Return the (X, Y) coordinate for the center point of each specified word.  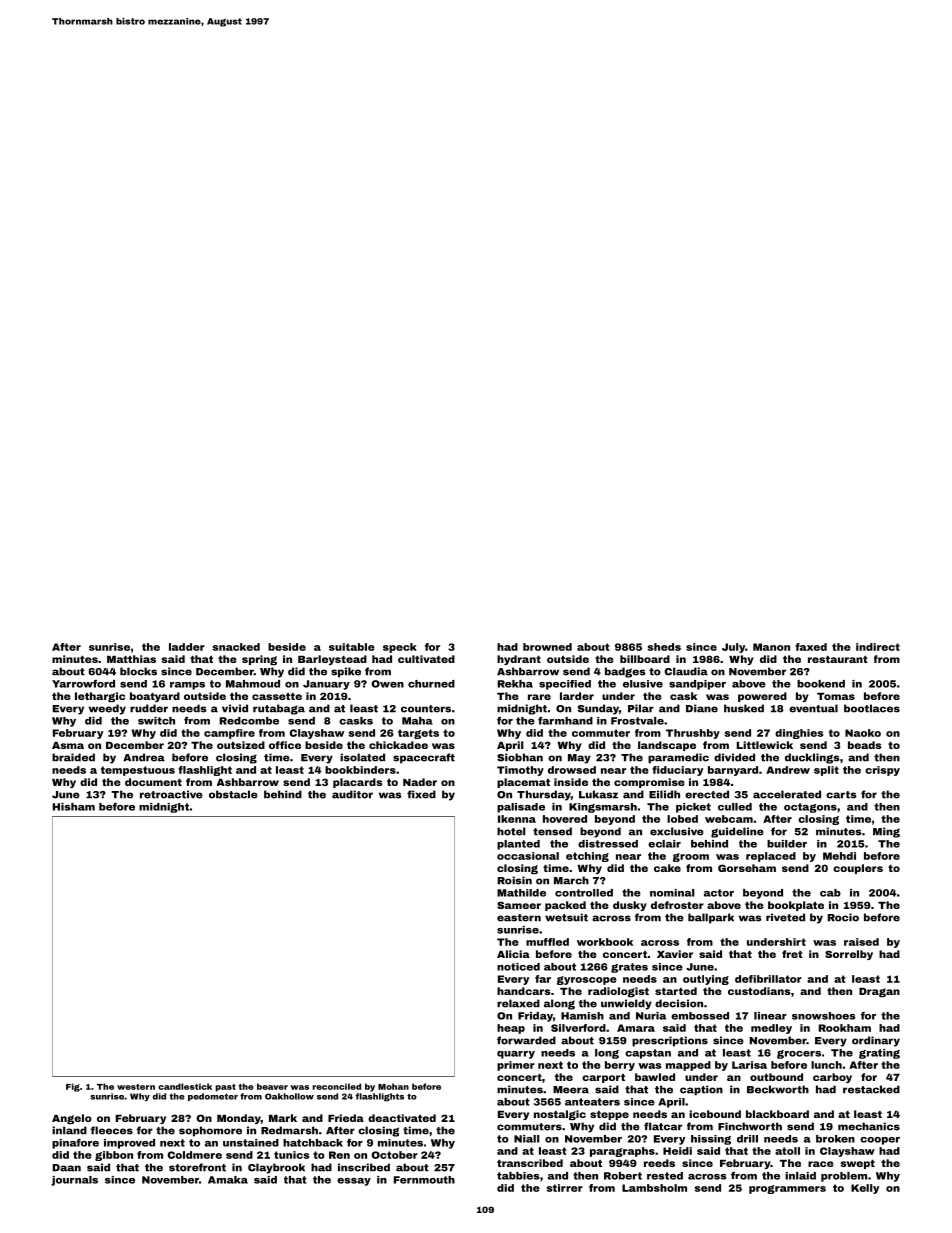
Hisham (74, 807)
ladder (187, 647)
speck (400, 648)
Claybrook (276, 1168)
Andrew (788, 770)
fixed (421, 794)
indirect (878, 647)
